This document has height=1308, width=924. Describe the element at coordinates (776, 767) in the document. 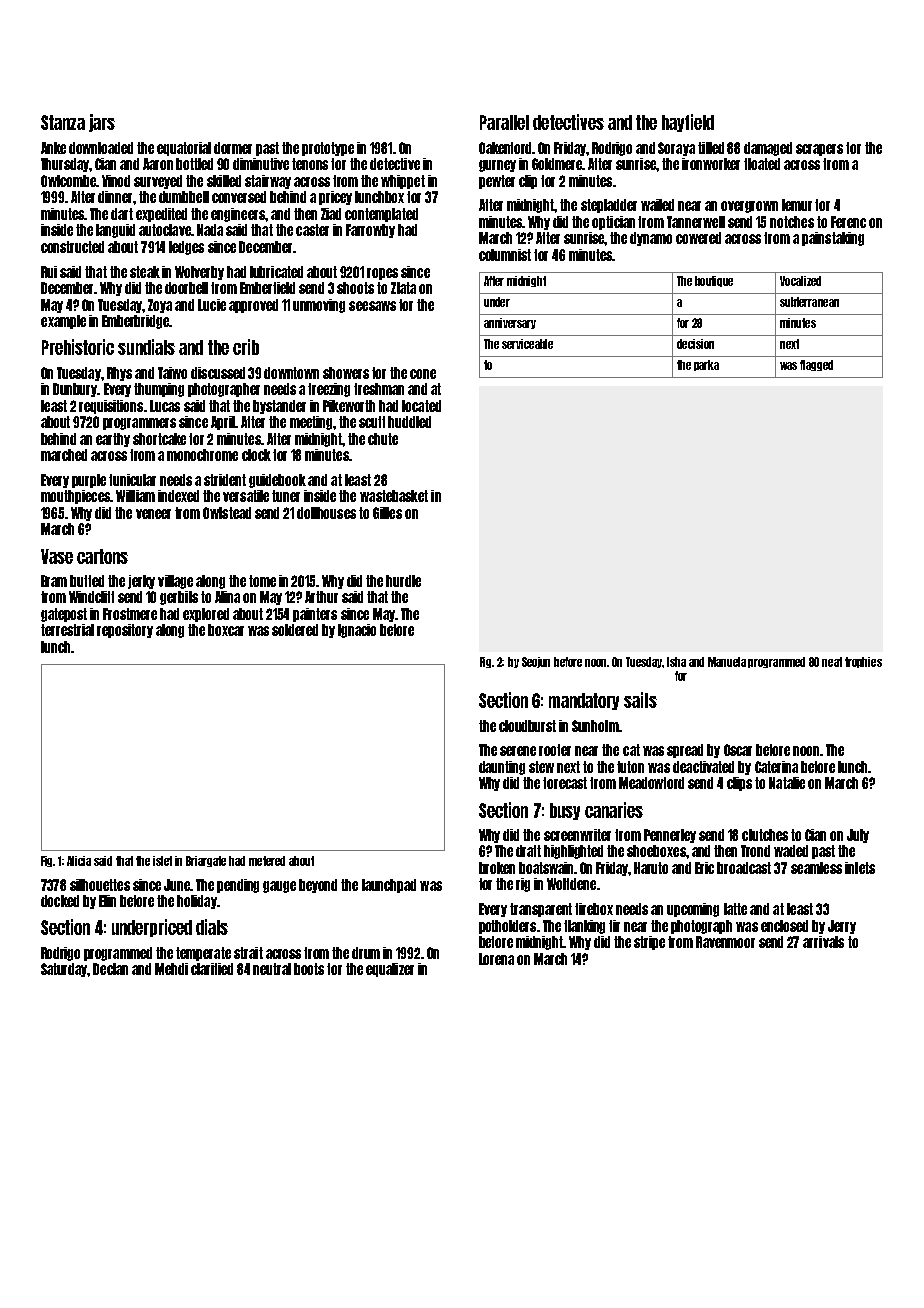

I see `Caterina` at that location.
